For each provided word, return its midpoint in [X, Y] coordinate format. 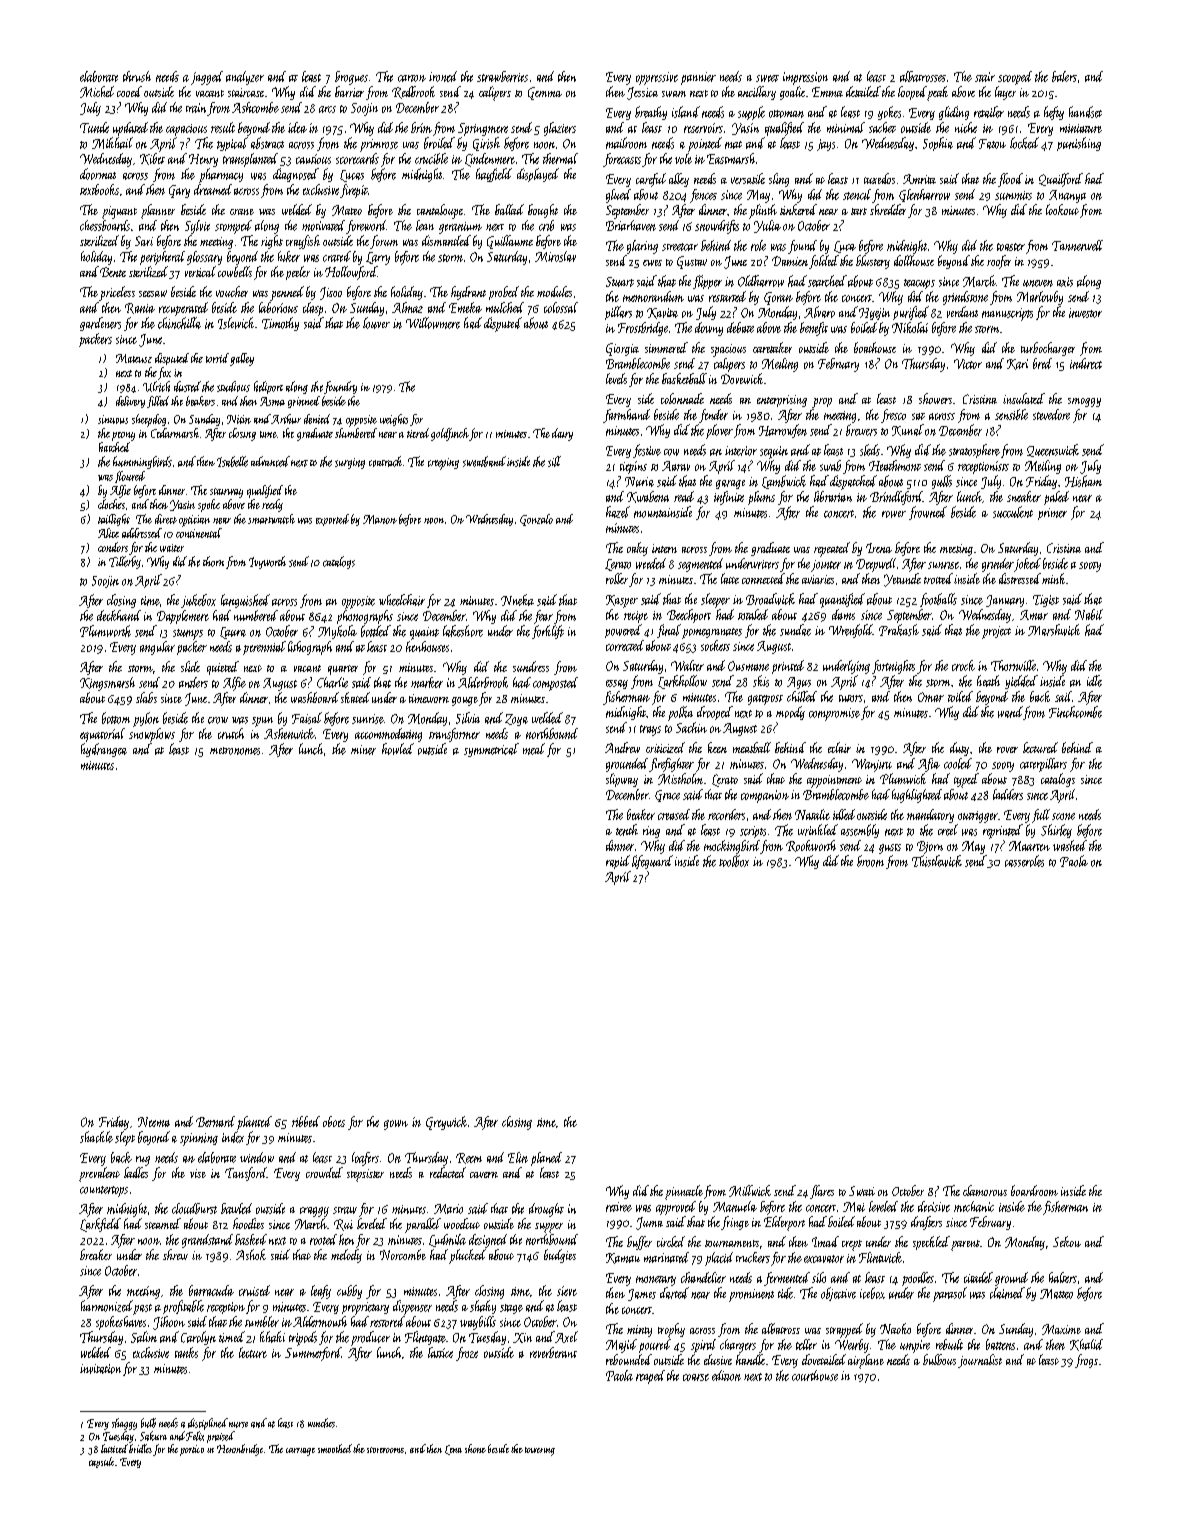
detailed [863, 91]
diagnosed [296, 175]
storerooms [385, 1450]
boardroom [1034, 1190]
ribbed [306, 1121]
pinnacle [684, 1192]
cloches [111, 504]
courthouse [815, 1375]
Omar [931, 697]
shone [475, 1448]
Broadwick [770, 599]
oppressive [657, 78]
